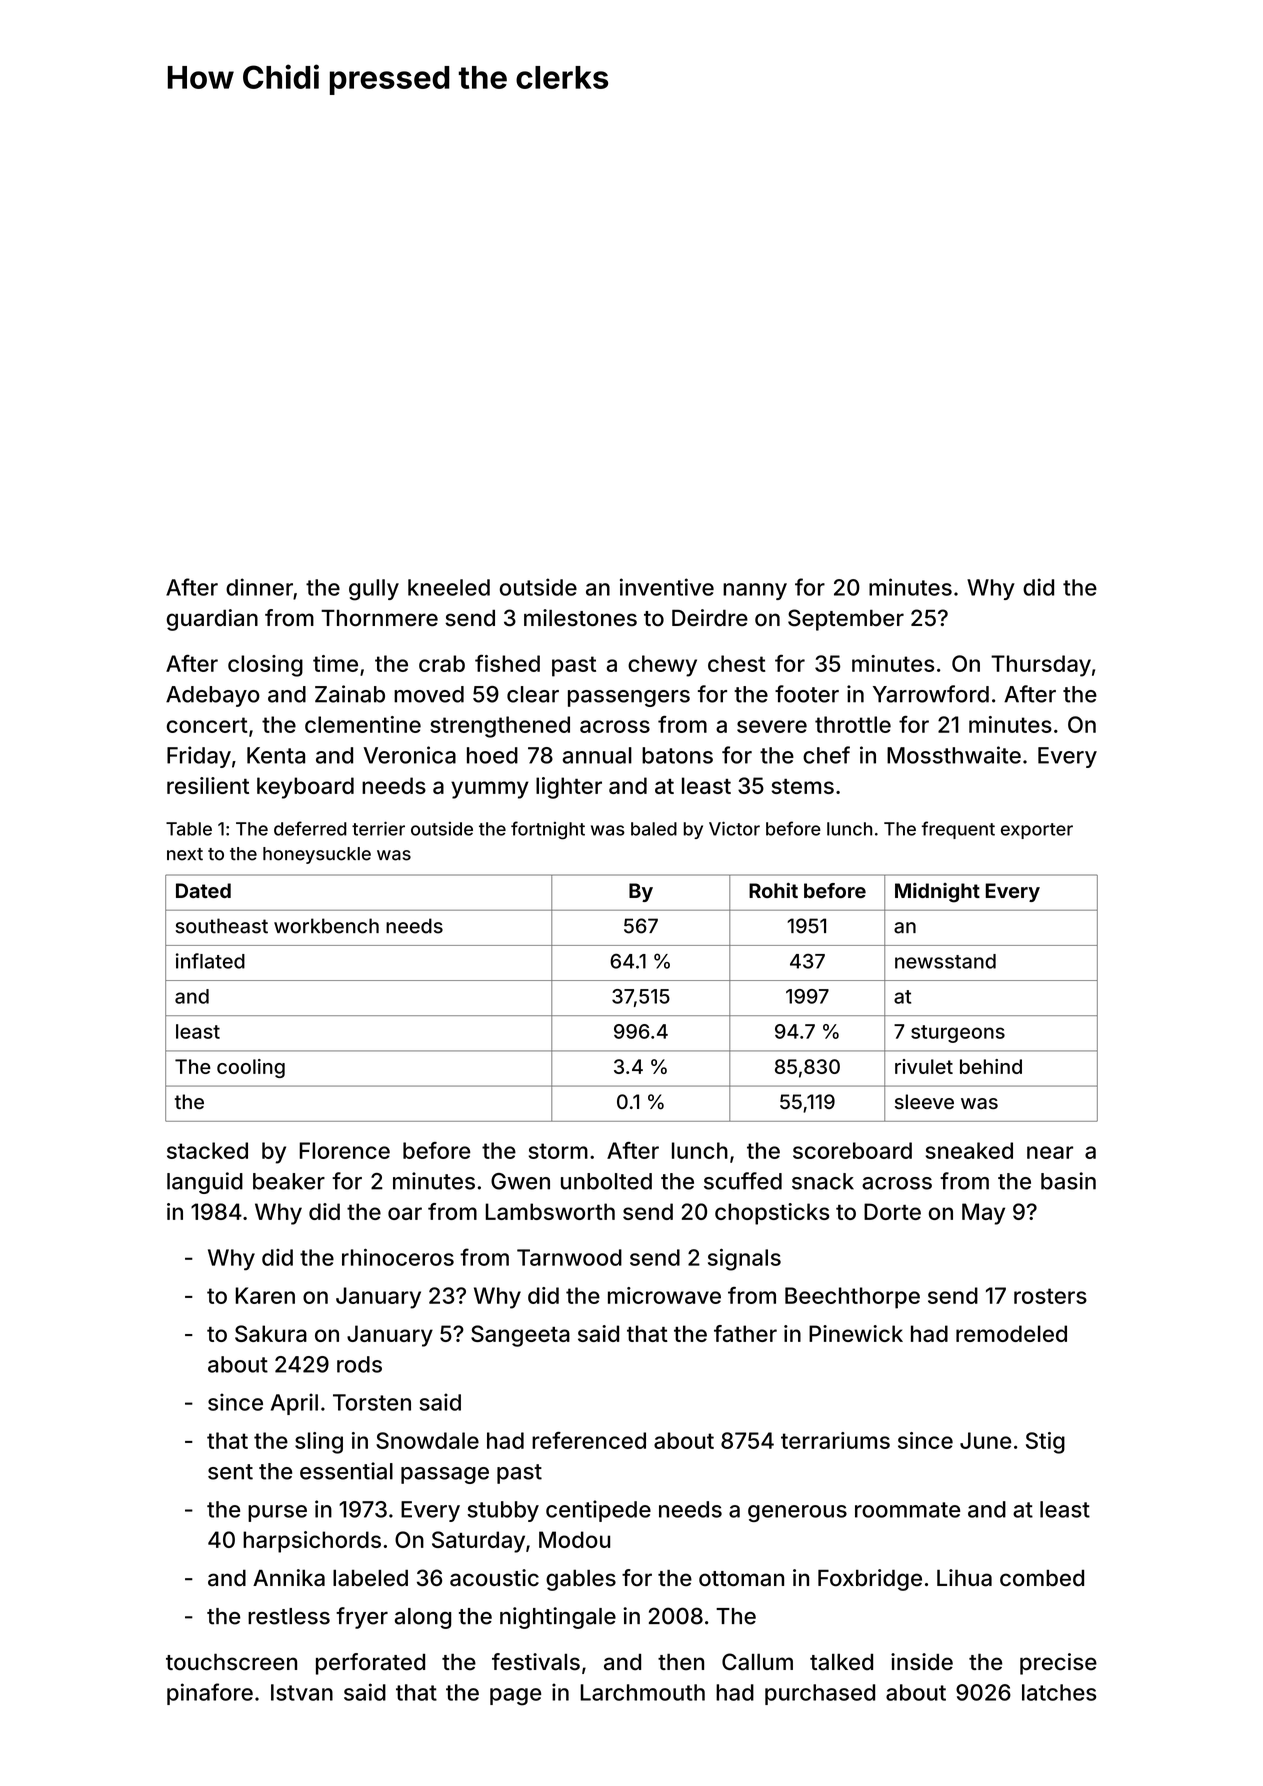  What do you see at coordinates (326, 926) in the screenshot?
I see `workbench` at bounding box center [326, 926].
